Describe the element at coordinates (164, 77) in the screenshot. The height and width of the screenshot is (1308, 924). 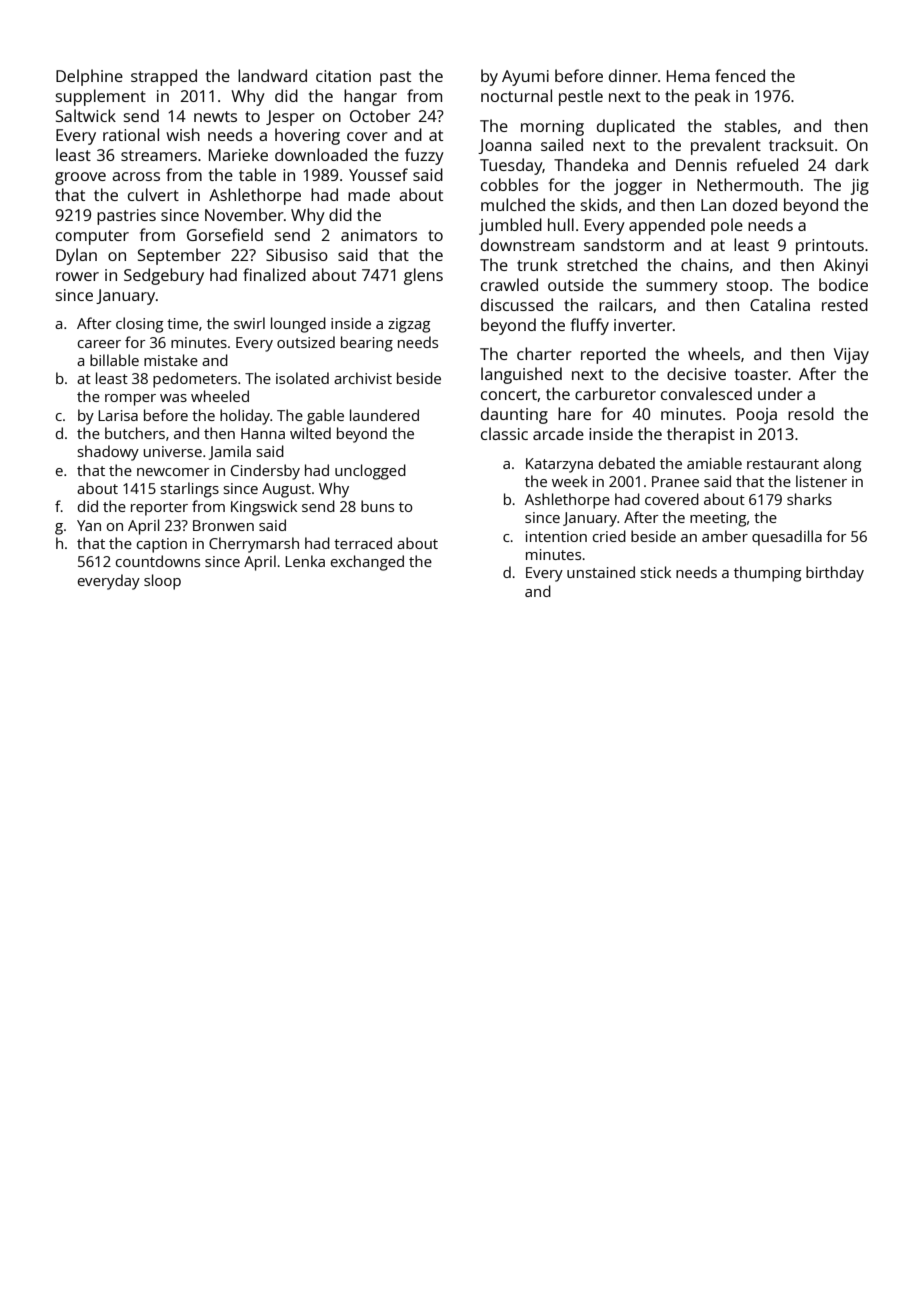
I see `strapped` at that location.
